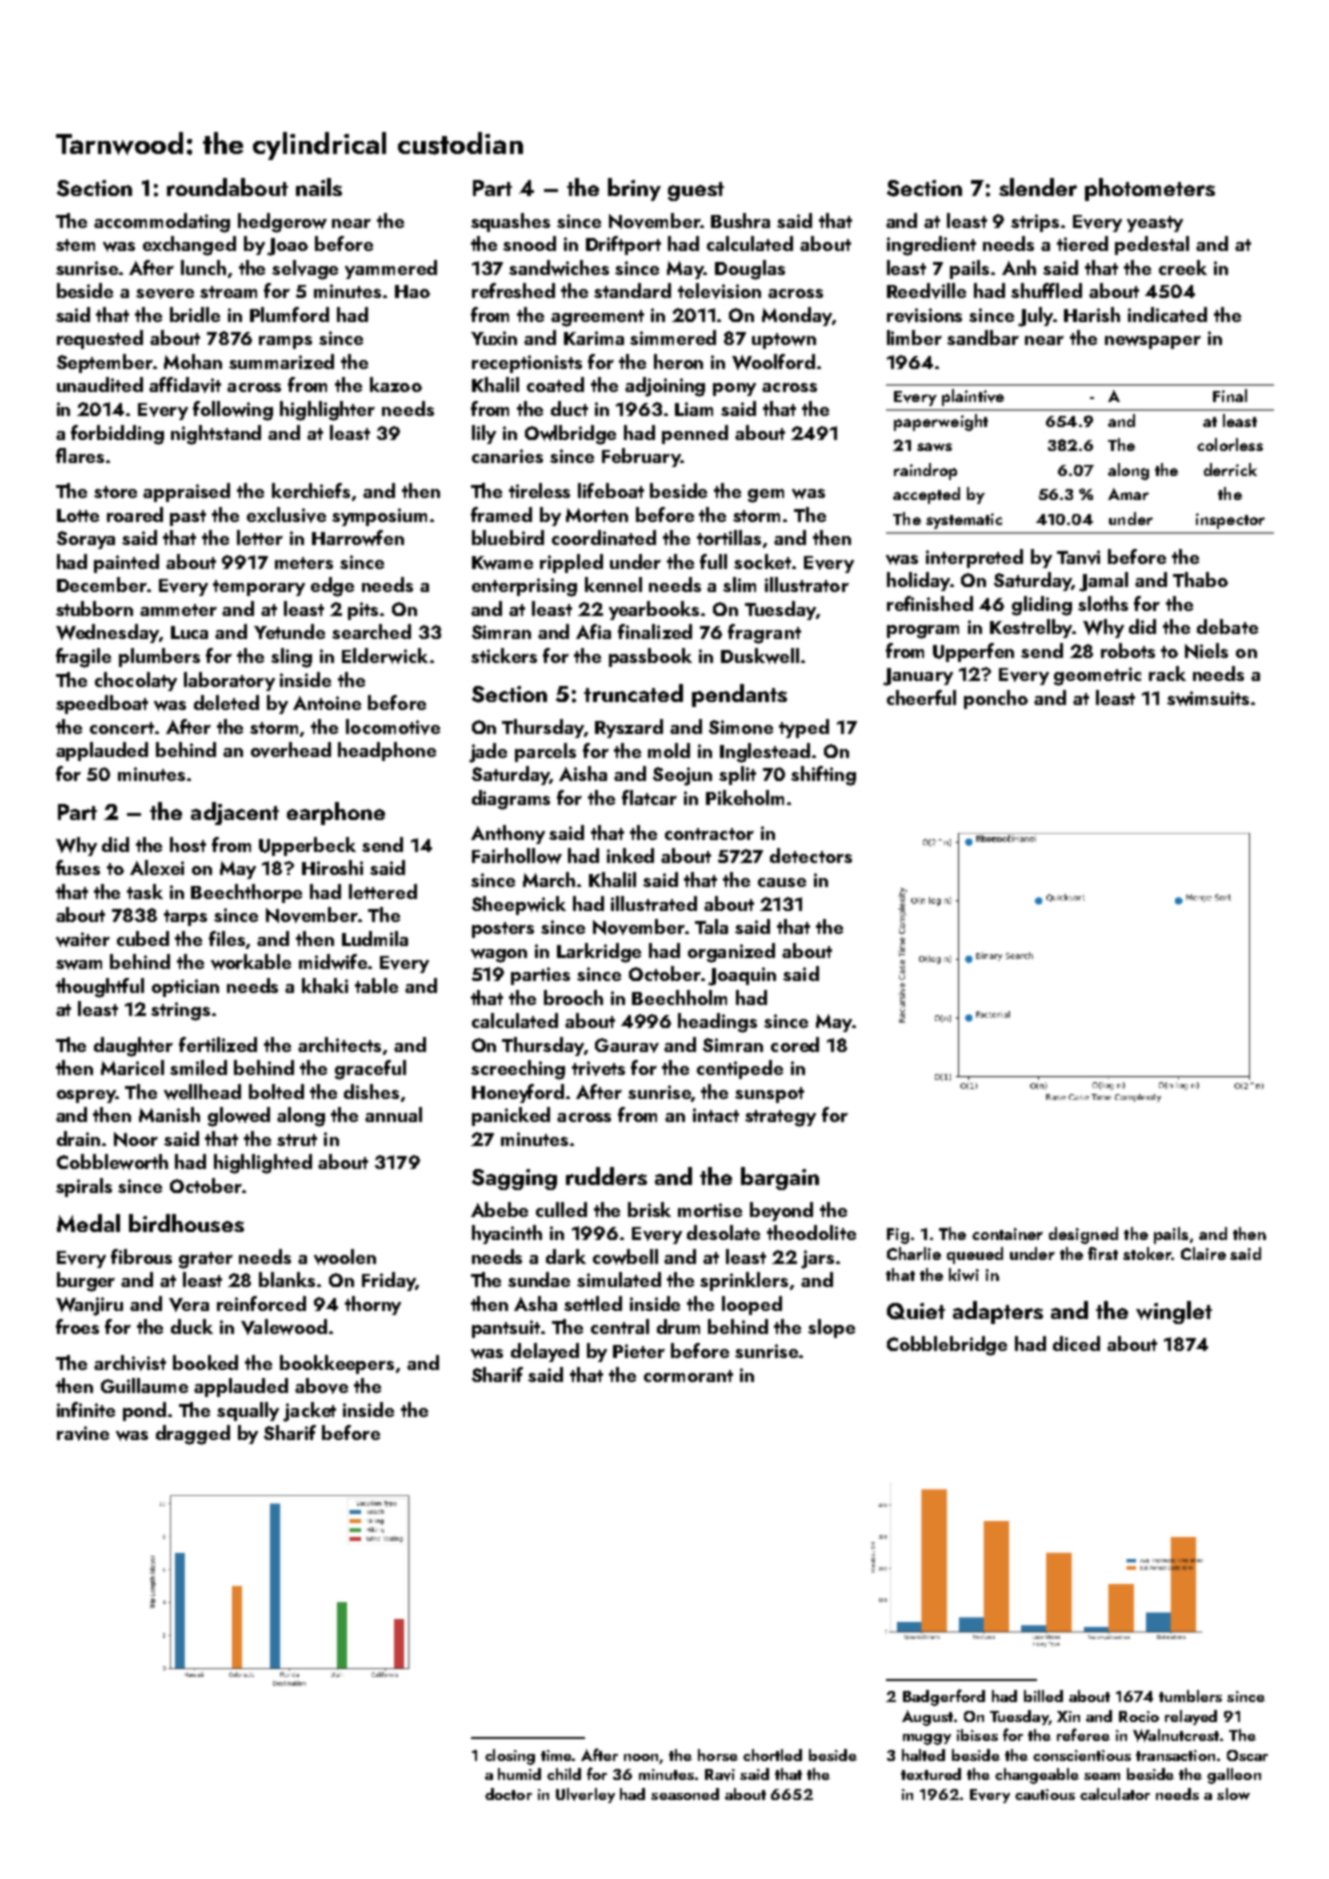  I want to click on Bushra, so click(740, 220).
